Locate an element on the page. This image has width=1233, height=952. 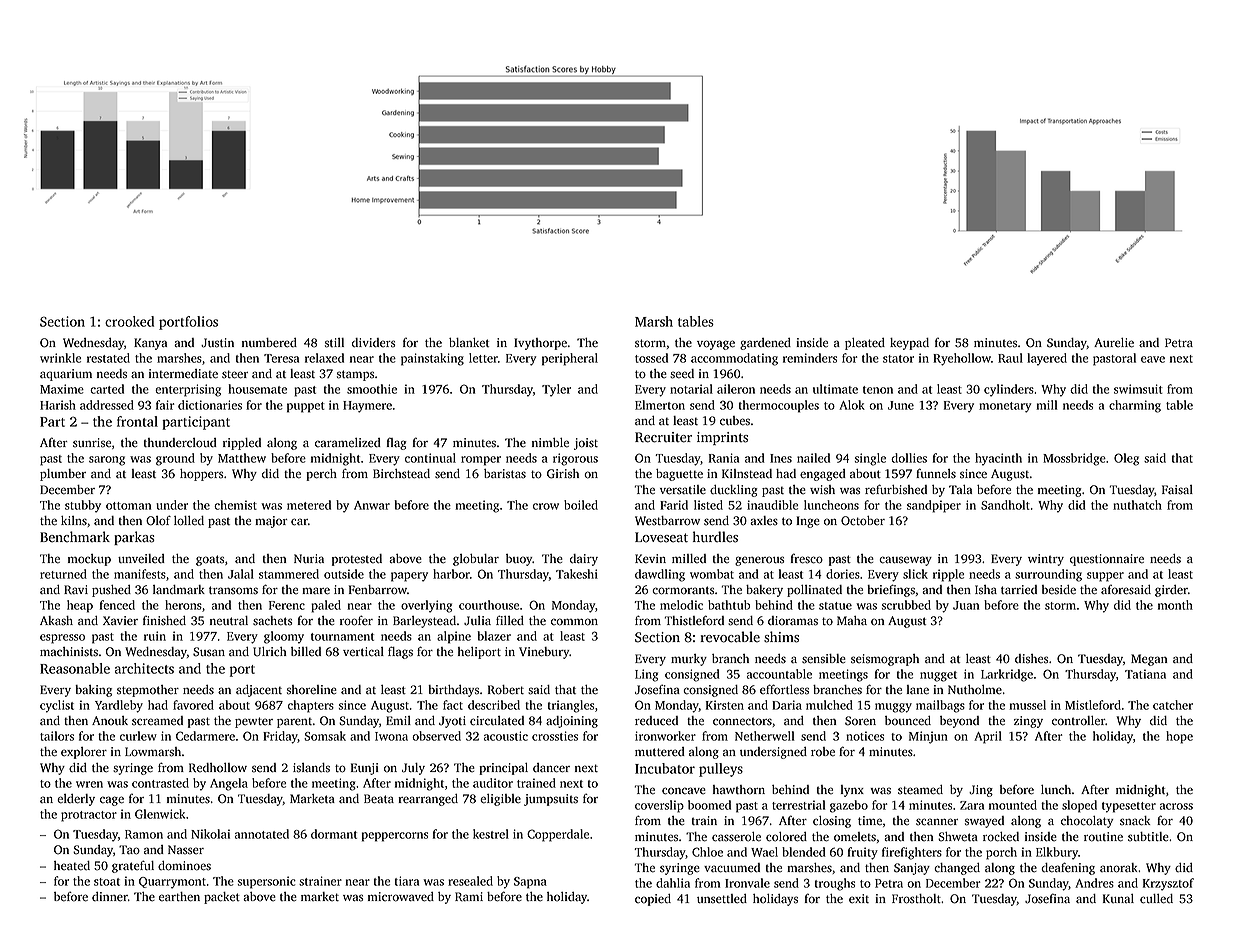
triangles is located at coordinates (571, 706).
